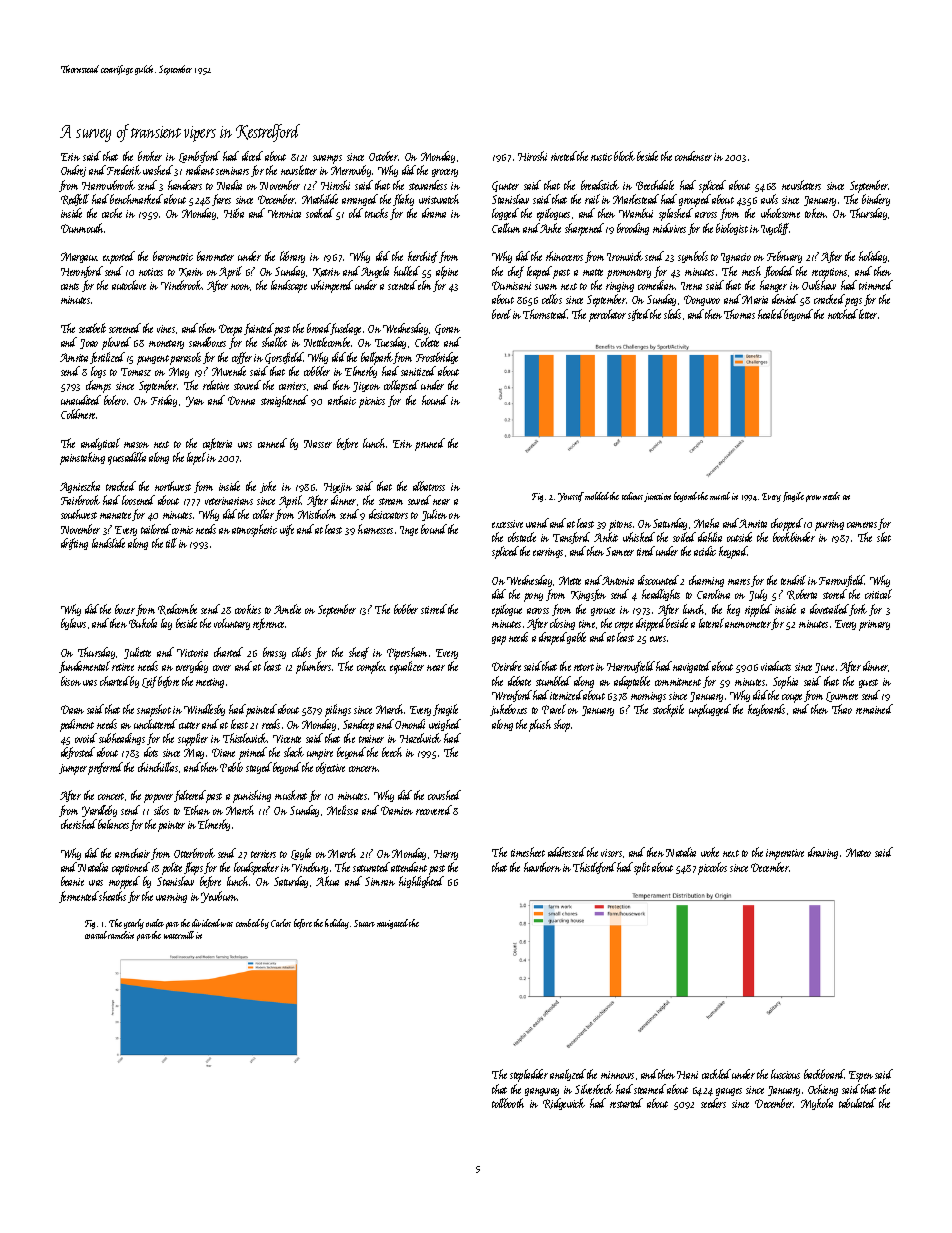 The width and height of the page is (952, 1233). I want to click on exported, so click(119, 257).
